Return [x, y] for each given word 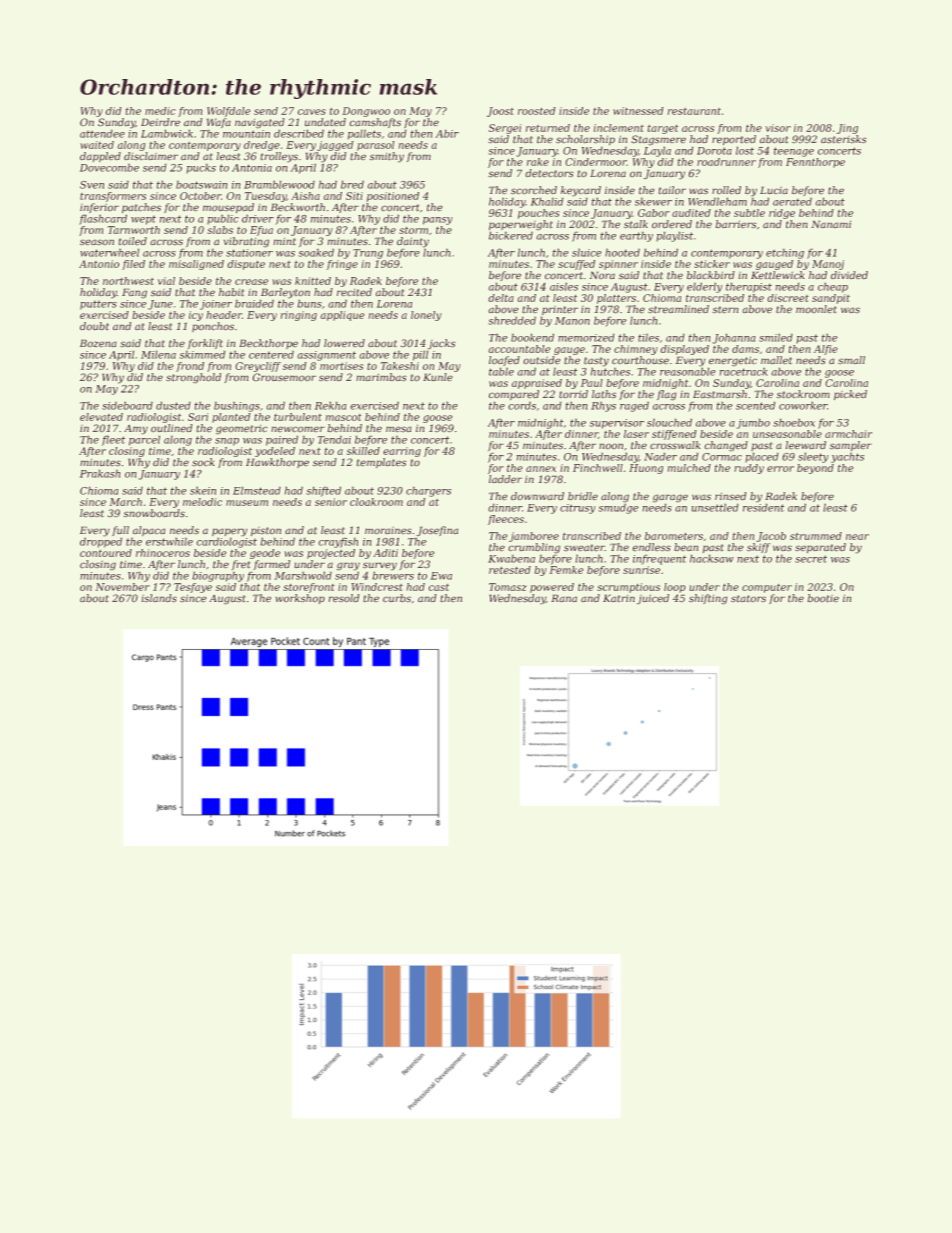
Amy [136, 429]
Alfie [826, 350]
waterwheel [109, 253]
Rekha [330, 406]
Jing [847, 129]
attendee [102, 134]
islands [159, 598]
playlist [674, 237]
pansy [437, 221]
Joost [500, 112]
